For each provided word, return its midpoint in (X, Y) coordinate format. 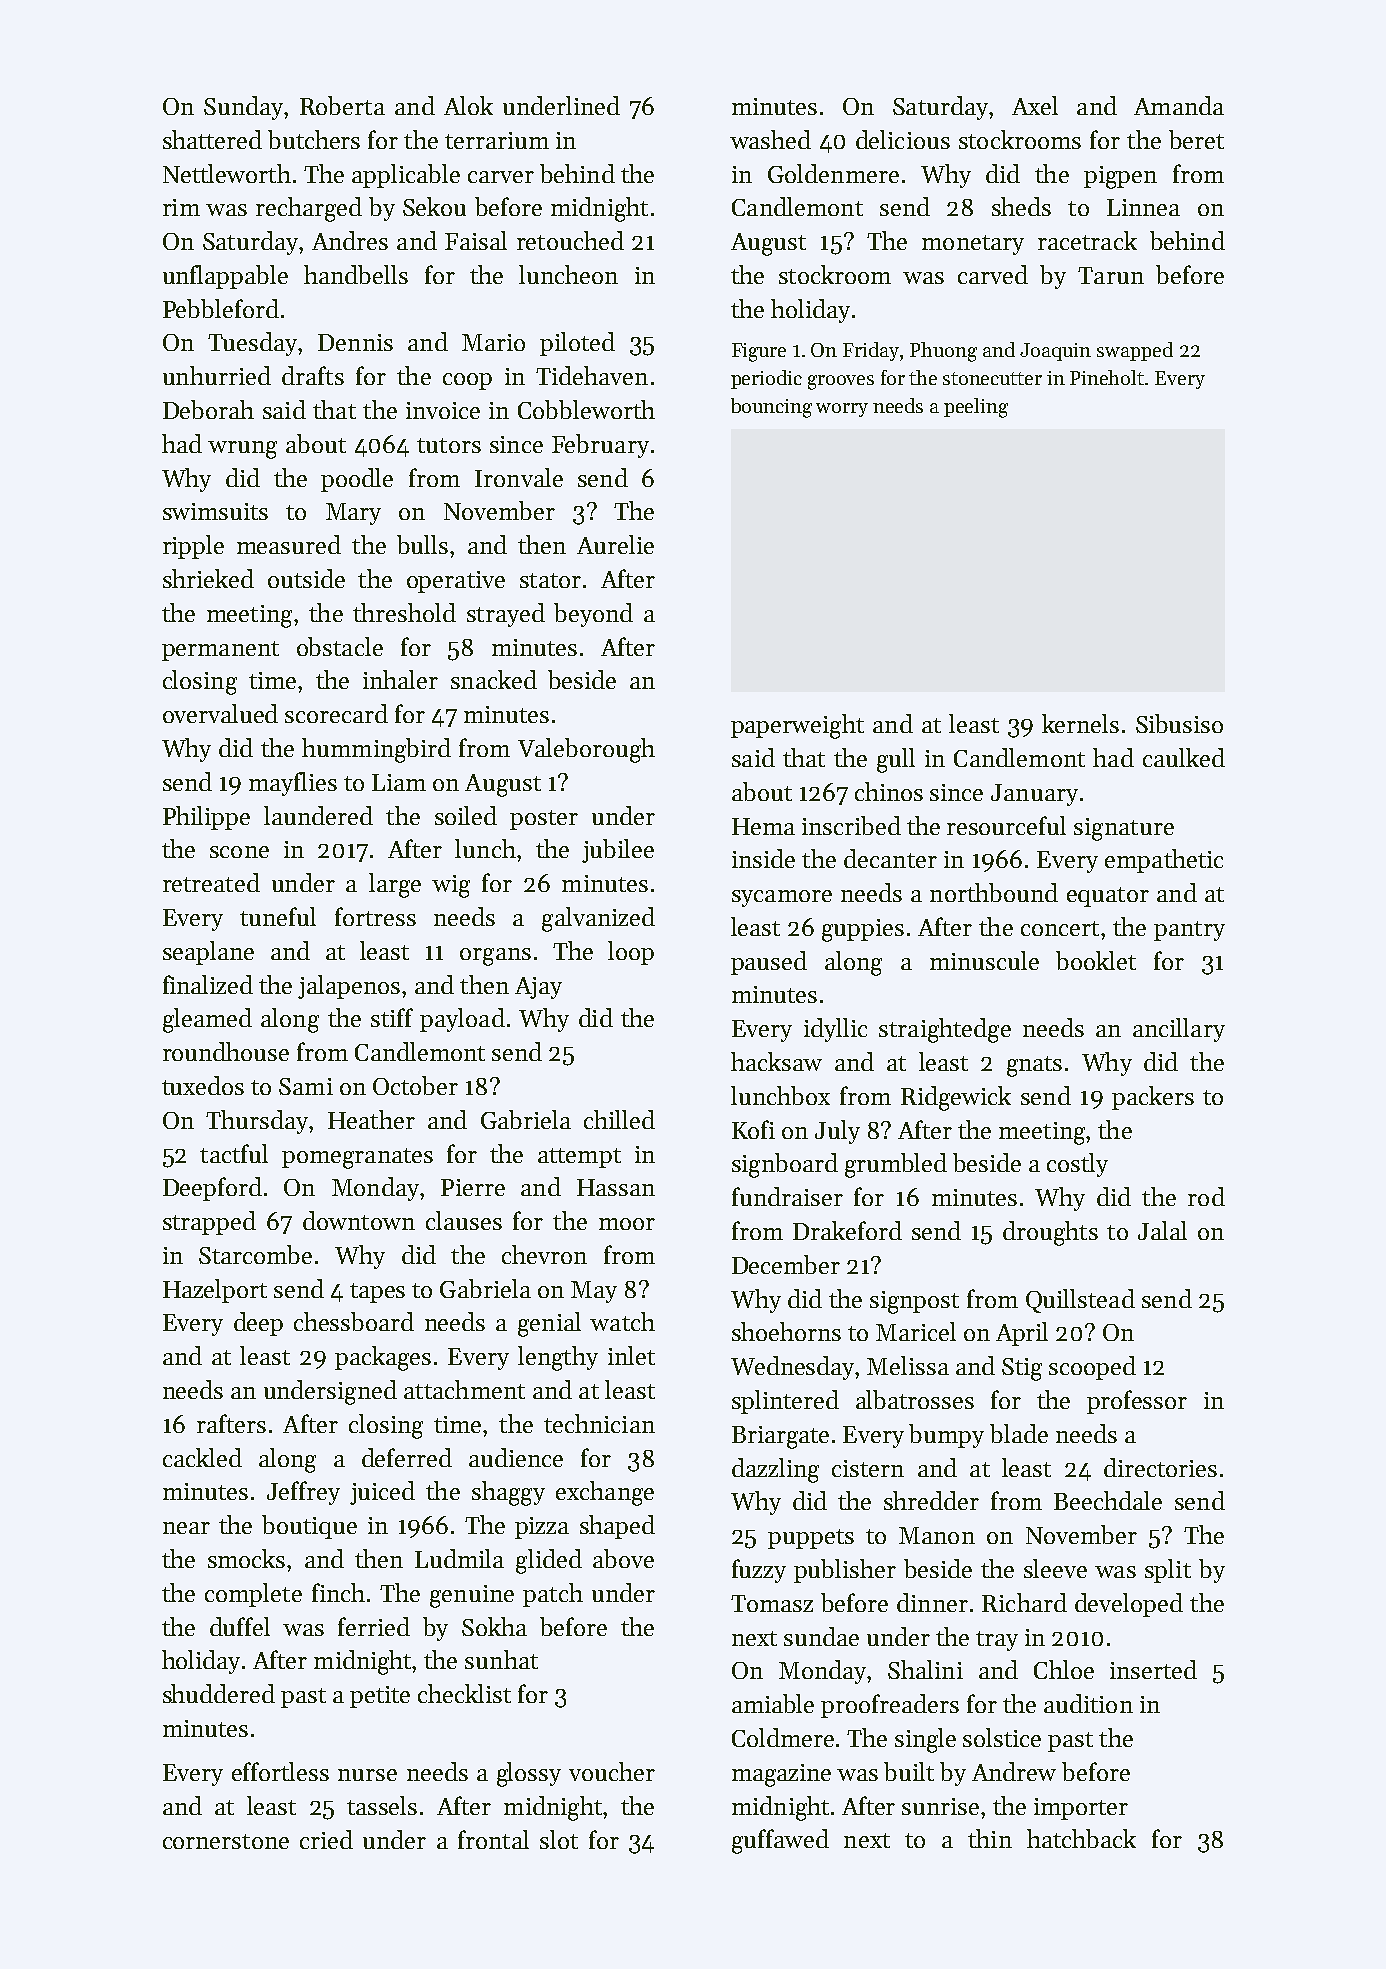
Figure (759, 352)
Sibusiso (1179, 723)
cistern (868, 1468)
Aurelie (615, 544)
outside (306, 578)
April (1022, 1334)
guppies (863, 930)
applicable (406, 176)
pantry (1189, 931)
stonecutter (992, 378)
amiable (773, 1703)
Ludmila (459, 1558)
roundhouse (226, 1051)
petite (380, 1697)
